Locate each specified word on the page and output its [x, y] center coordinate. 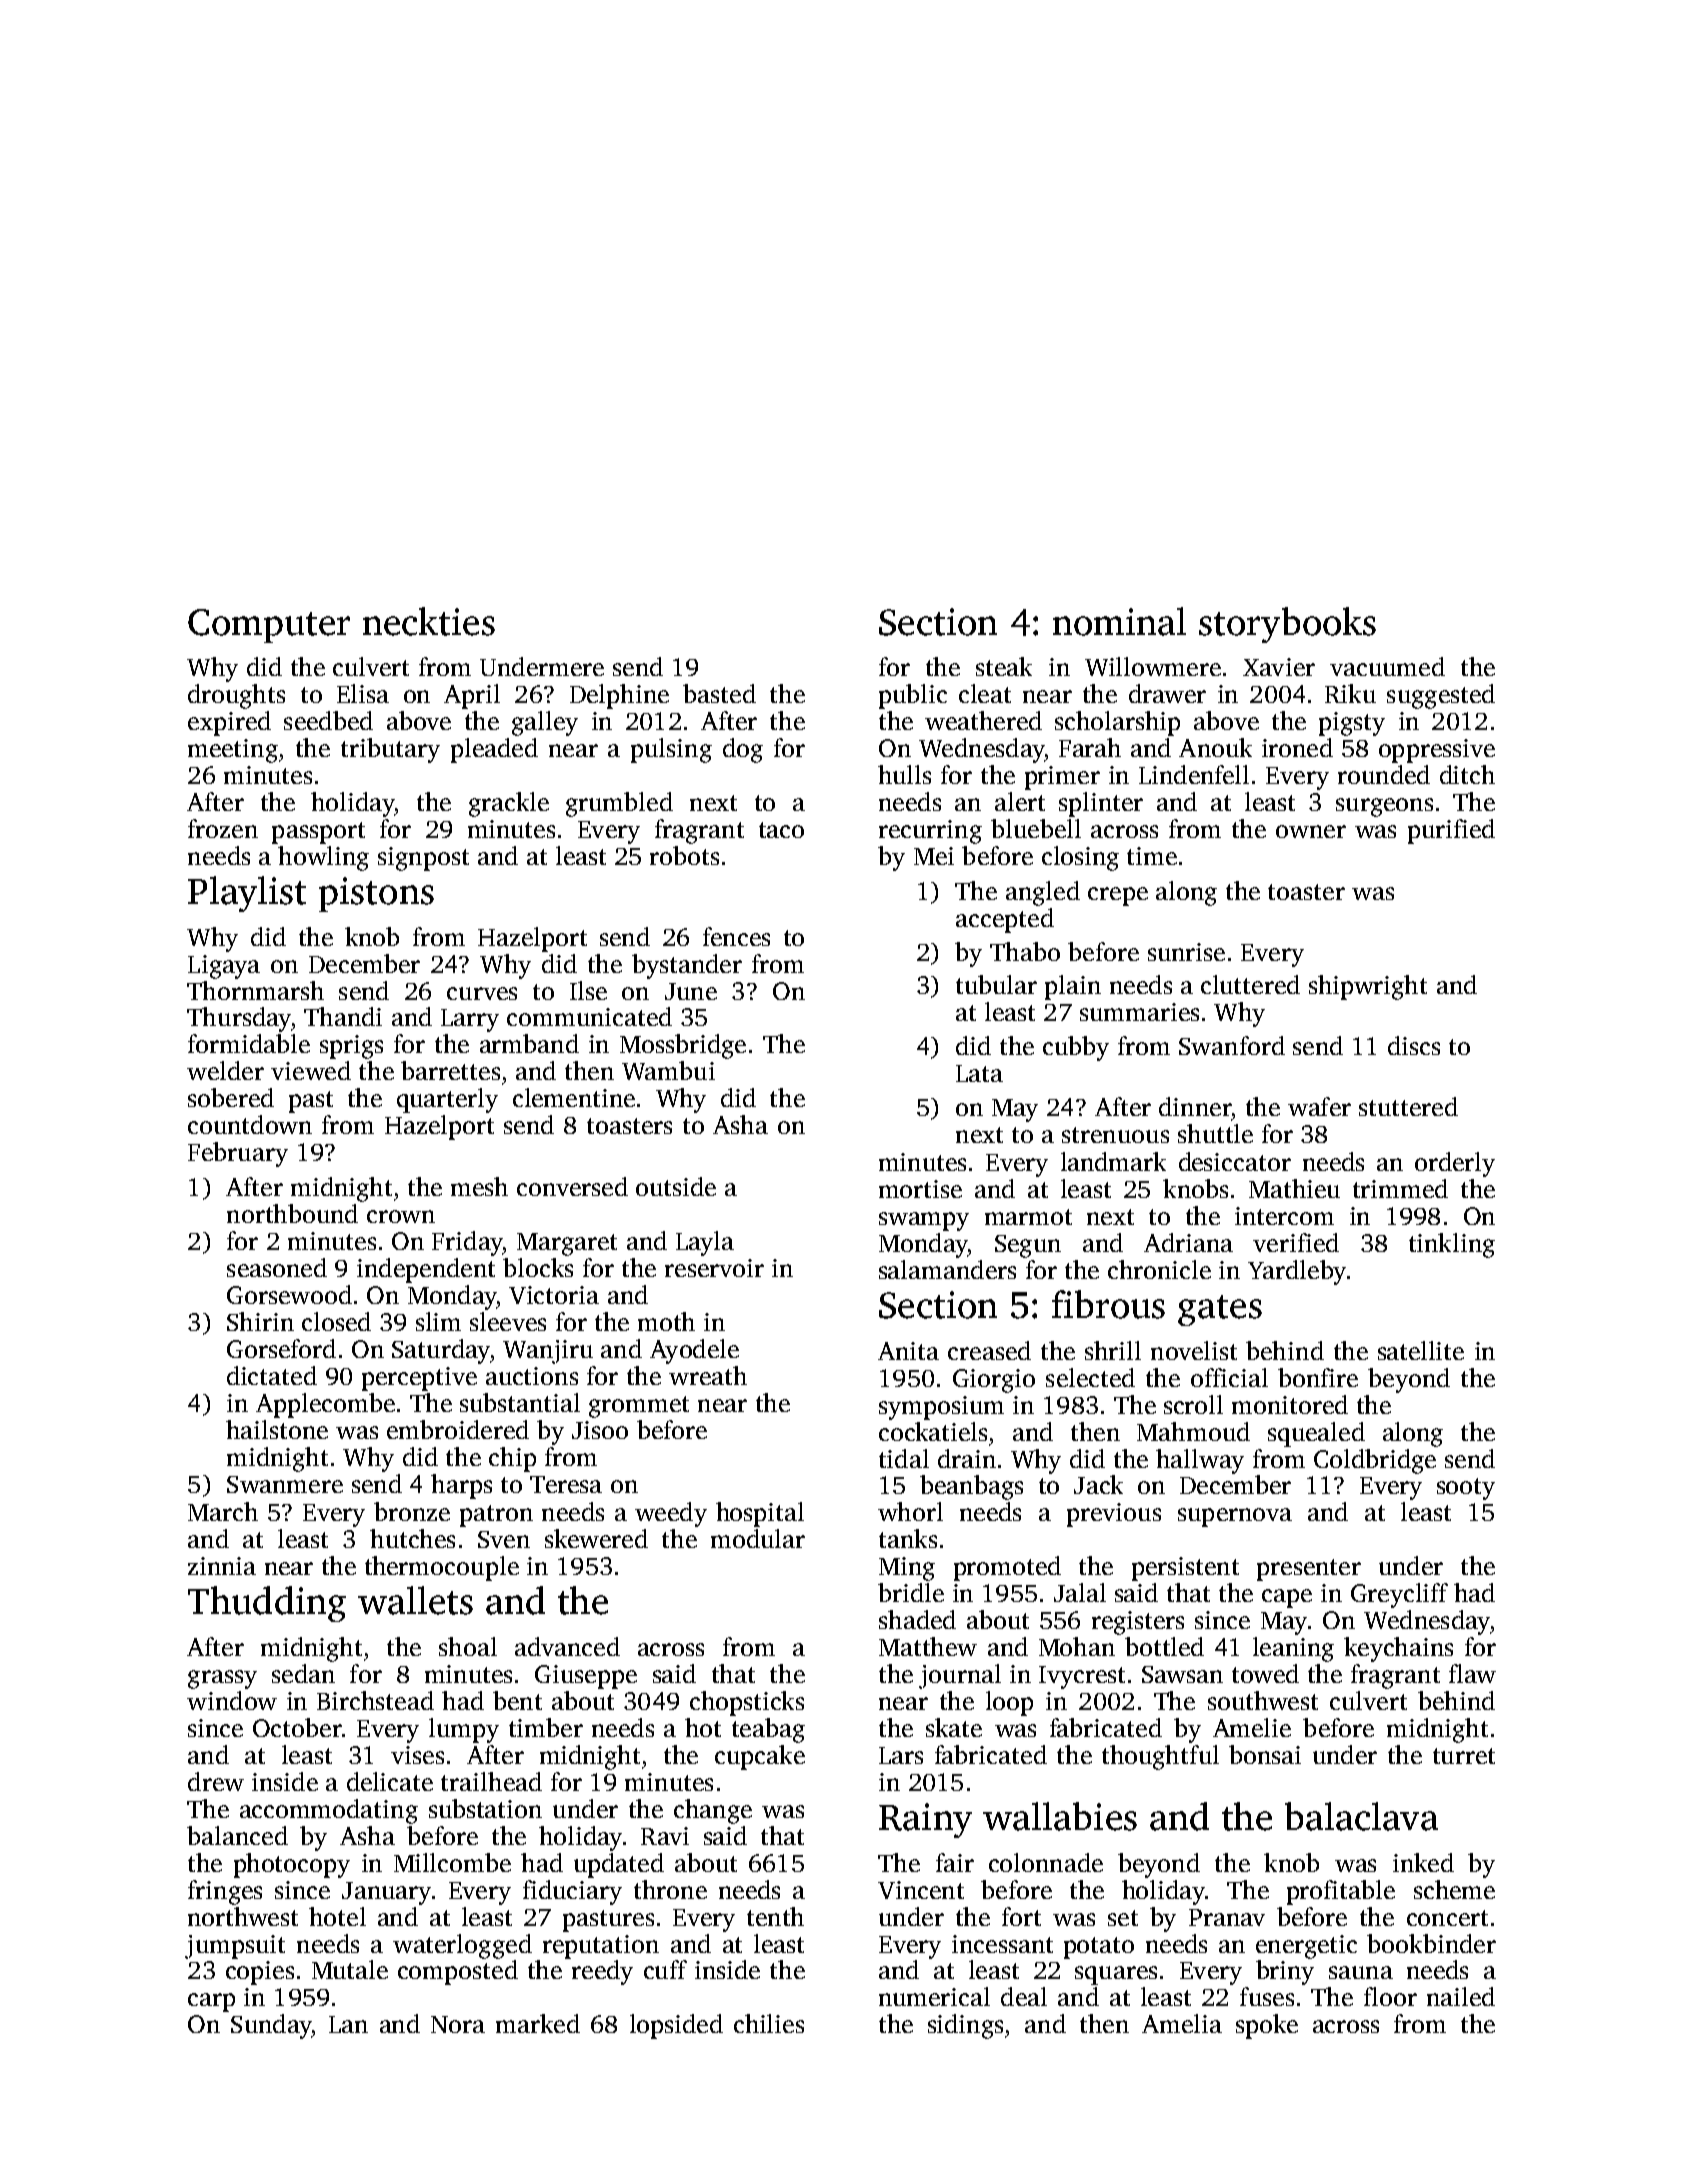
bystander [687, 966]
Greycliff [1399, 1595]
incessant [1002, 1944]
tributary [390, 750]
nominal [1119, 621]
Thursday [239, 1019]
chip [512, 1459]
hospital [760, 1514]
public [913, 696]
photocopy [292, 1865]
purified [1451, 831]
